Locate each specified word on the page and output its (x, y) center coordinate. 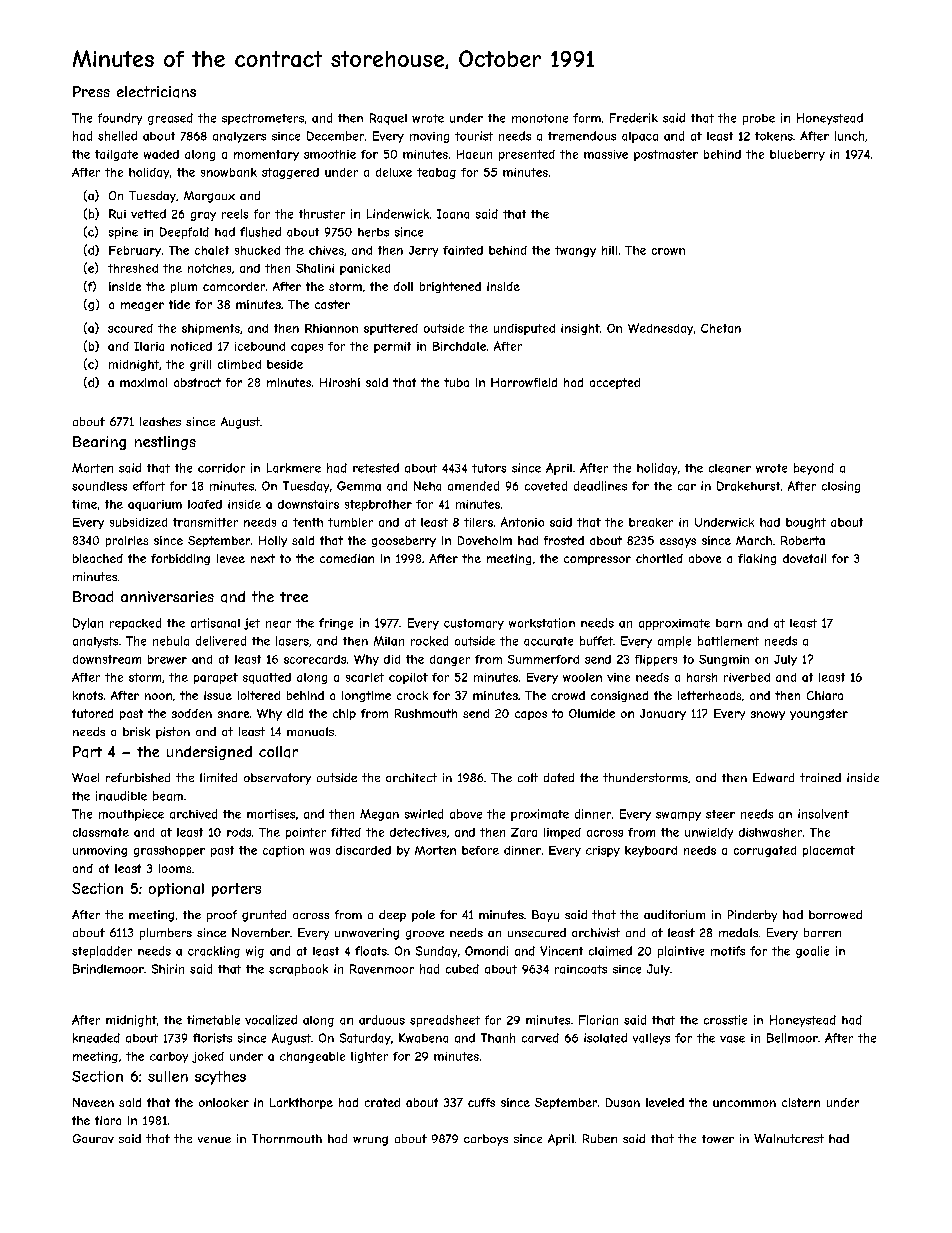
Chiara (825, 695)
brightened (450, 287)
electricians (156, 92)
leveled (665, 1102)
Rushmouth (426, 713)
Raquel (388, 119)
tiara (108, 1120)
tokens (774, 136)
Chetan (721, 328)
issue (218, 695)
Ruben (600, 1138)
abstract (197, 382)
